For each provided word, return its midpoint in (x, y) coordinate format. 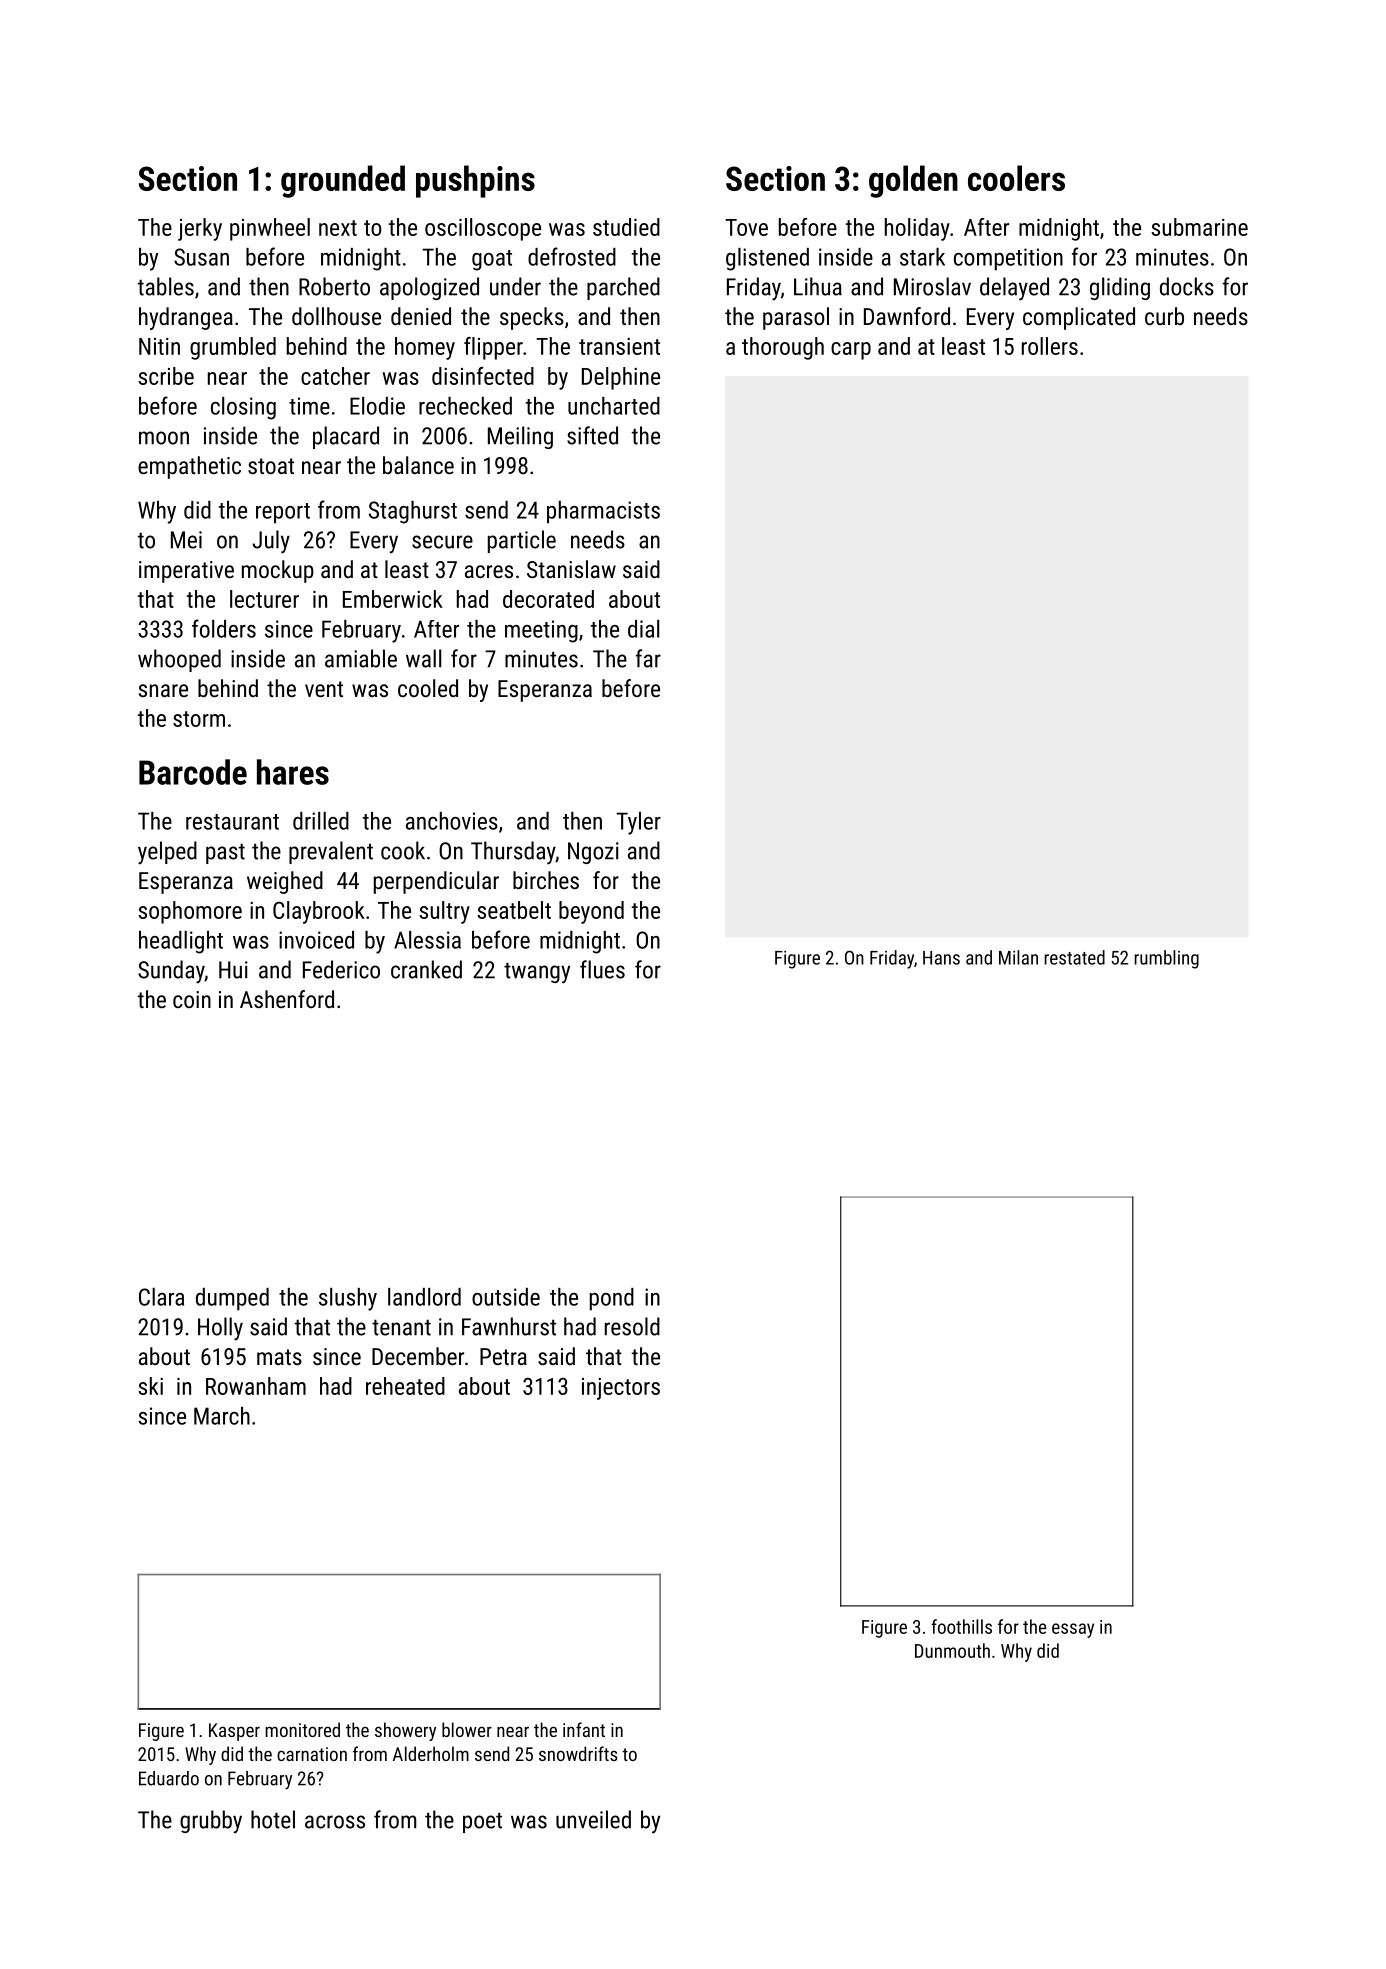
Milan (1018, 957)
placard (346, 437)
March (222, 1416)
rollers (1050, 346)
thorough (783, 348)
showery (405, 1731)
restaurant (232, 822)
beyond (591, 912)
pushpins (475, 181)
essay (1073, 1630)
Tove (746, 227)
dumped (232, 1299)
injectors (621, 1389)
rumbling (1166, 959)
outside (506, 1297)
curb (1164, 316)
